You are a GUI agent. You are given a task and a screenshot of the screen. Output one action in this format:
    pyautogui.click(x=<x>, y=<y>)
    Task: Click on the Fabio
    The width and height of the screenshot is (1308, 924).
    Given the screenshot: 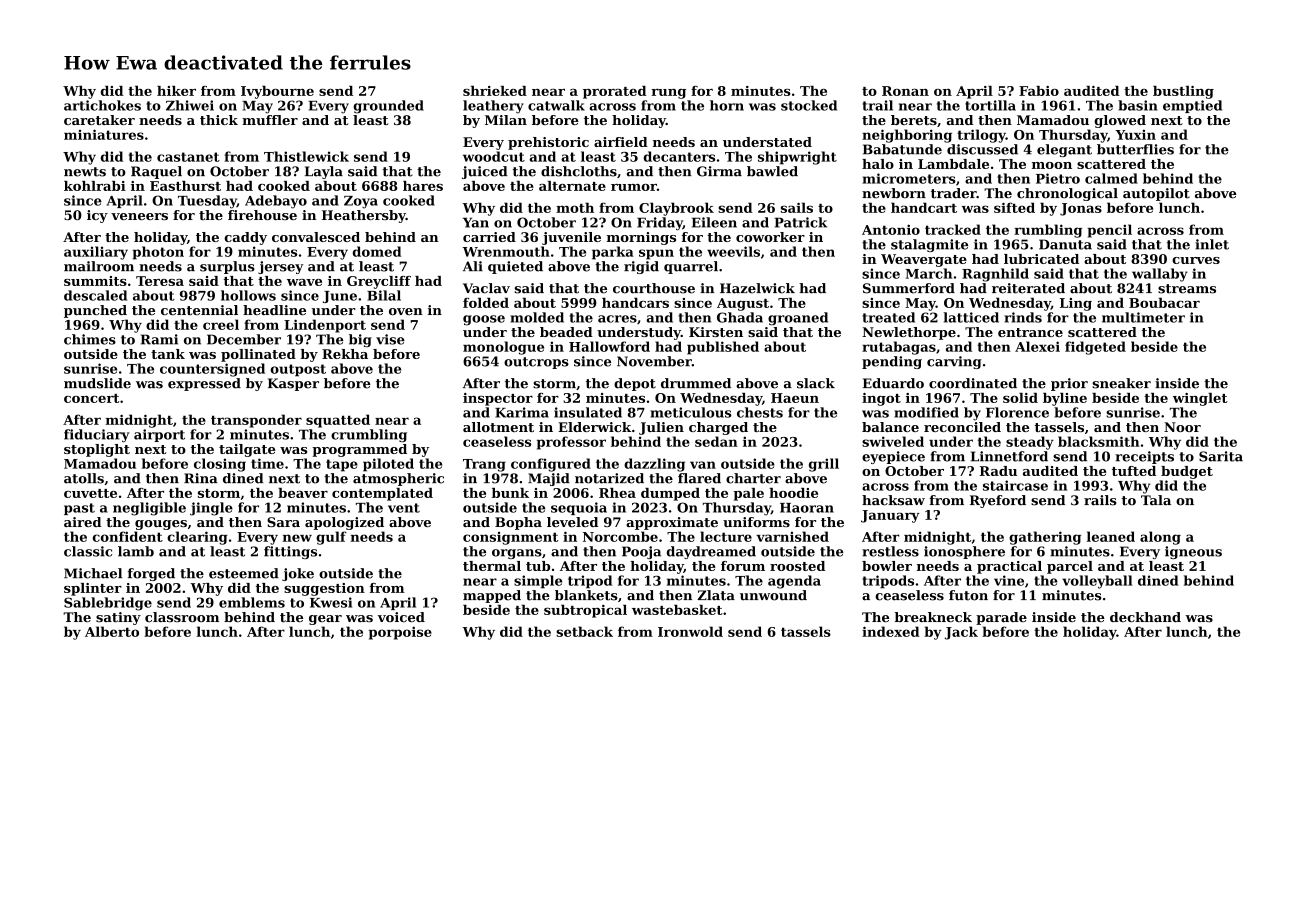 What is the action you would take?
    pyautogui.click(x=1039, y=91)
